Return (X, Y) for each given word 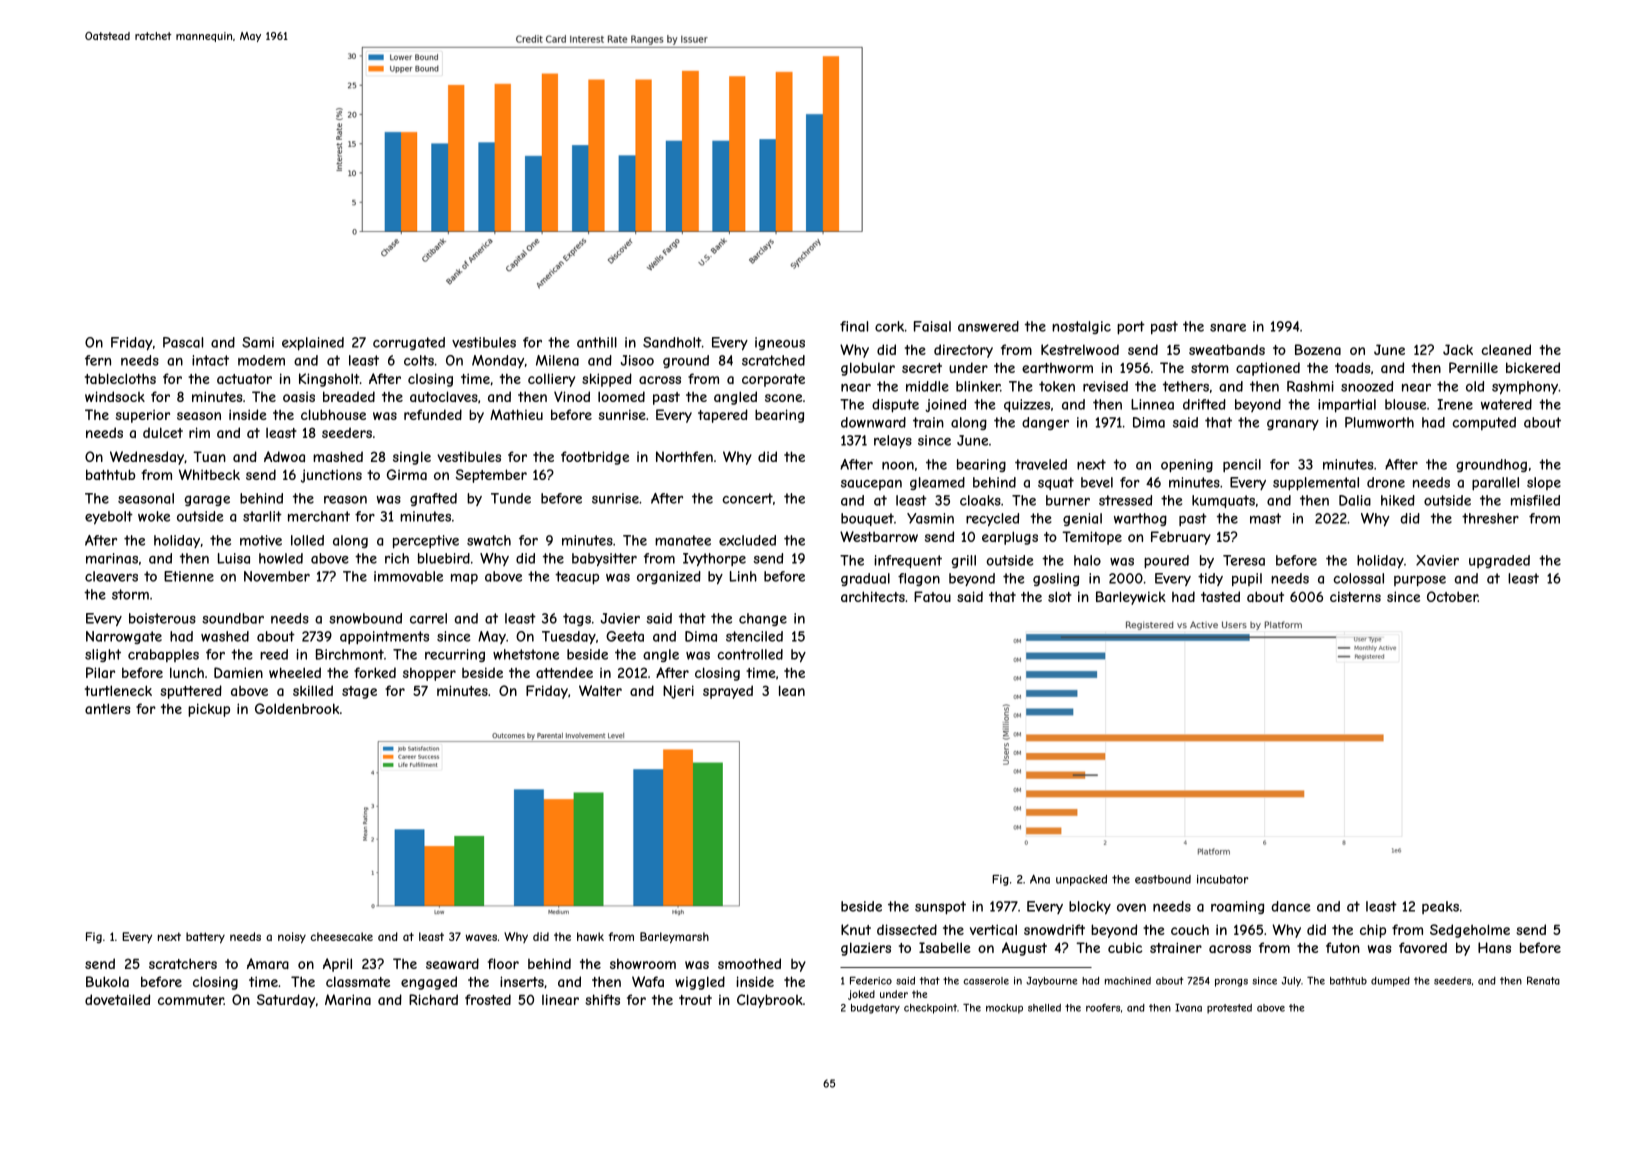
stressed (1125, 500)
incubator (1223, 879)
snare (1228, 328)
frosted (488, 999)
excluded (747, 540)
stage (359, 692)
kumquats (1223, 501)
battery (205, 938)
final (854, 326)
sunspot (940, 908)
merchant (319, 516)
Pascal (183, 342)
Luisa (234, 558)
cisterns (1355, 596)
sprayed (728, 692)
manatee (683, 540)
